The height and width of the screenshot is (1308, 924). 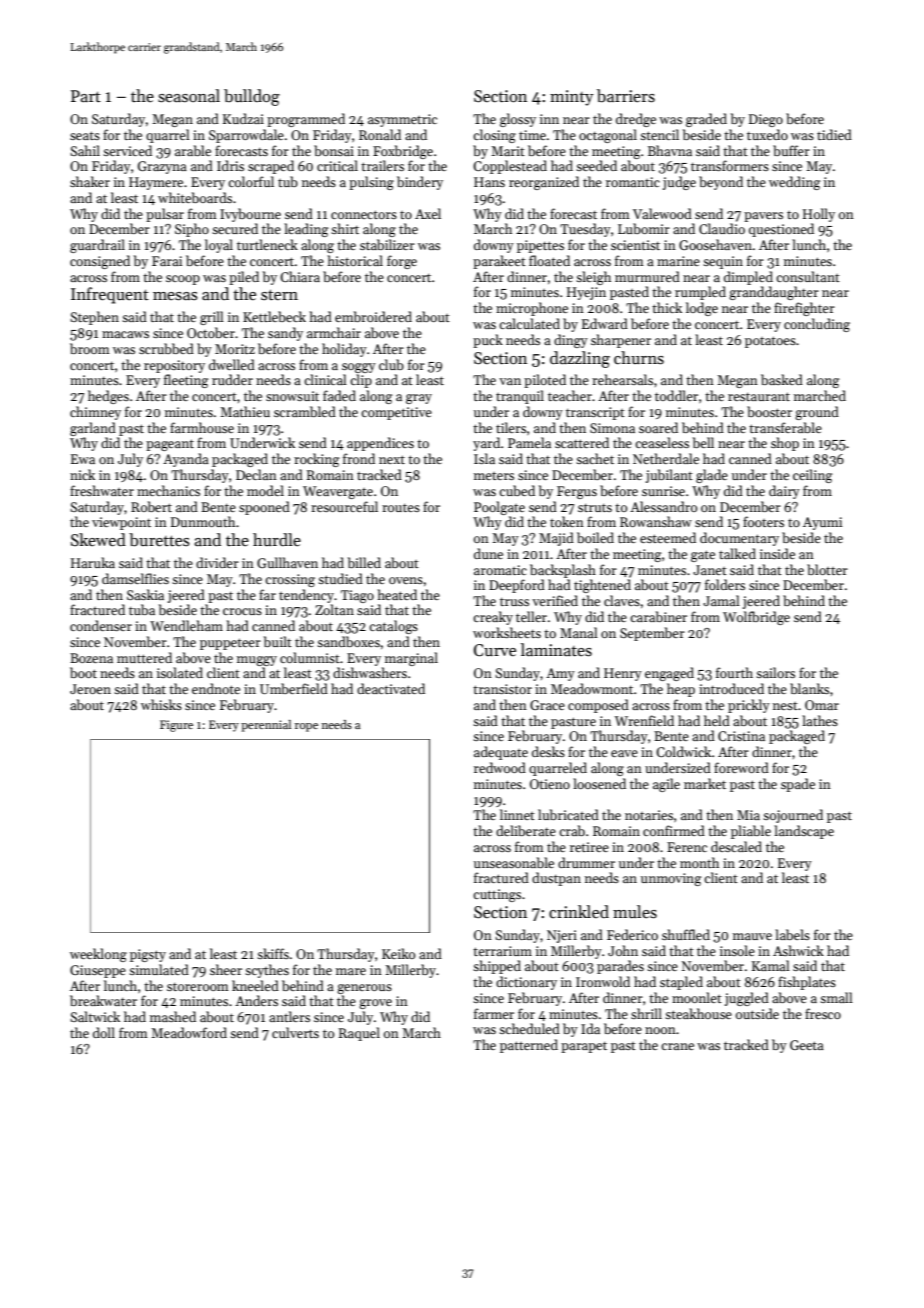 What do you see at coordinates (822, 523) in the screenshot?
I see `Ayumi` at bounding box center [822, 523].
